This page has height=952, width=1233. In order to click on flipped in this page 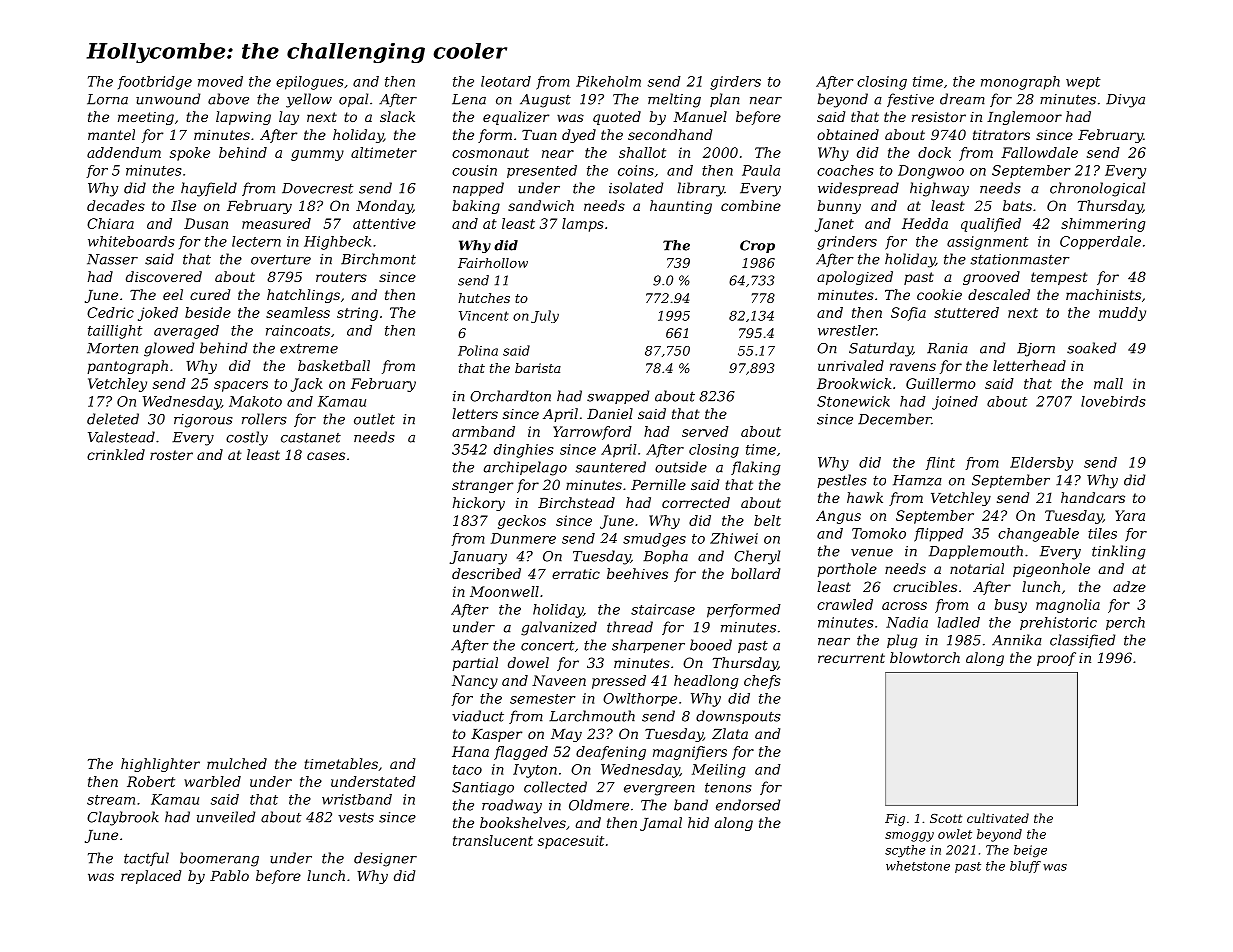, I will do `click(939, 535)`.
